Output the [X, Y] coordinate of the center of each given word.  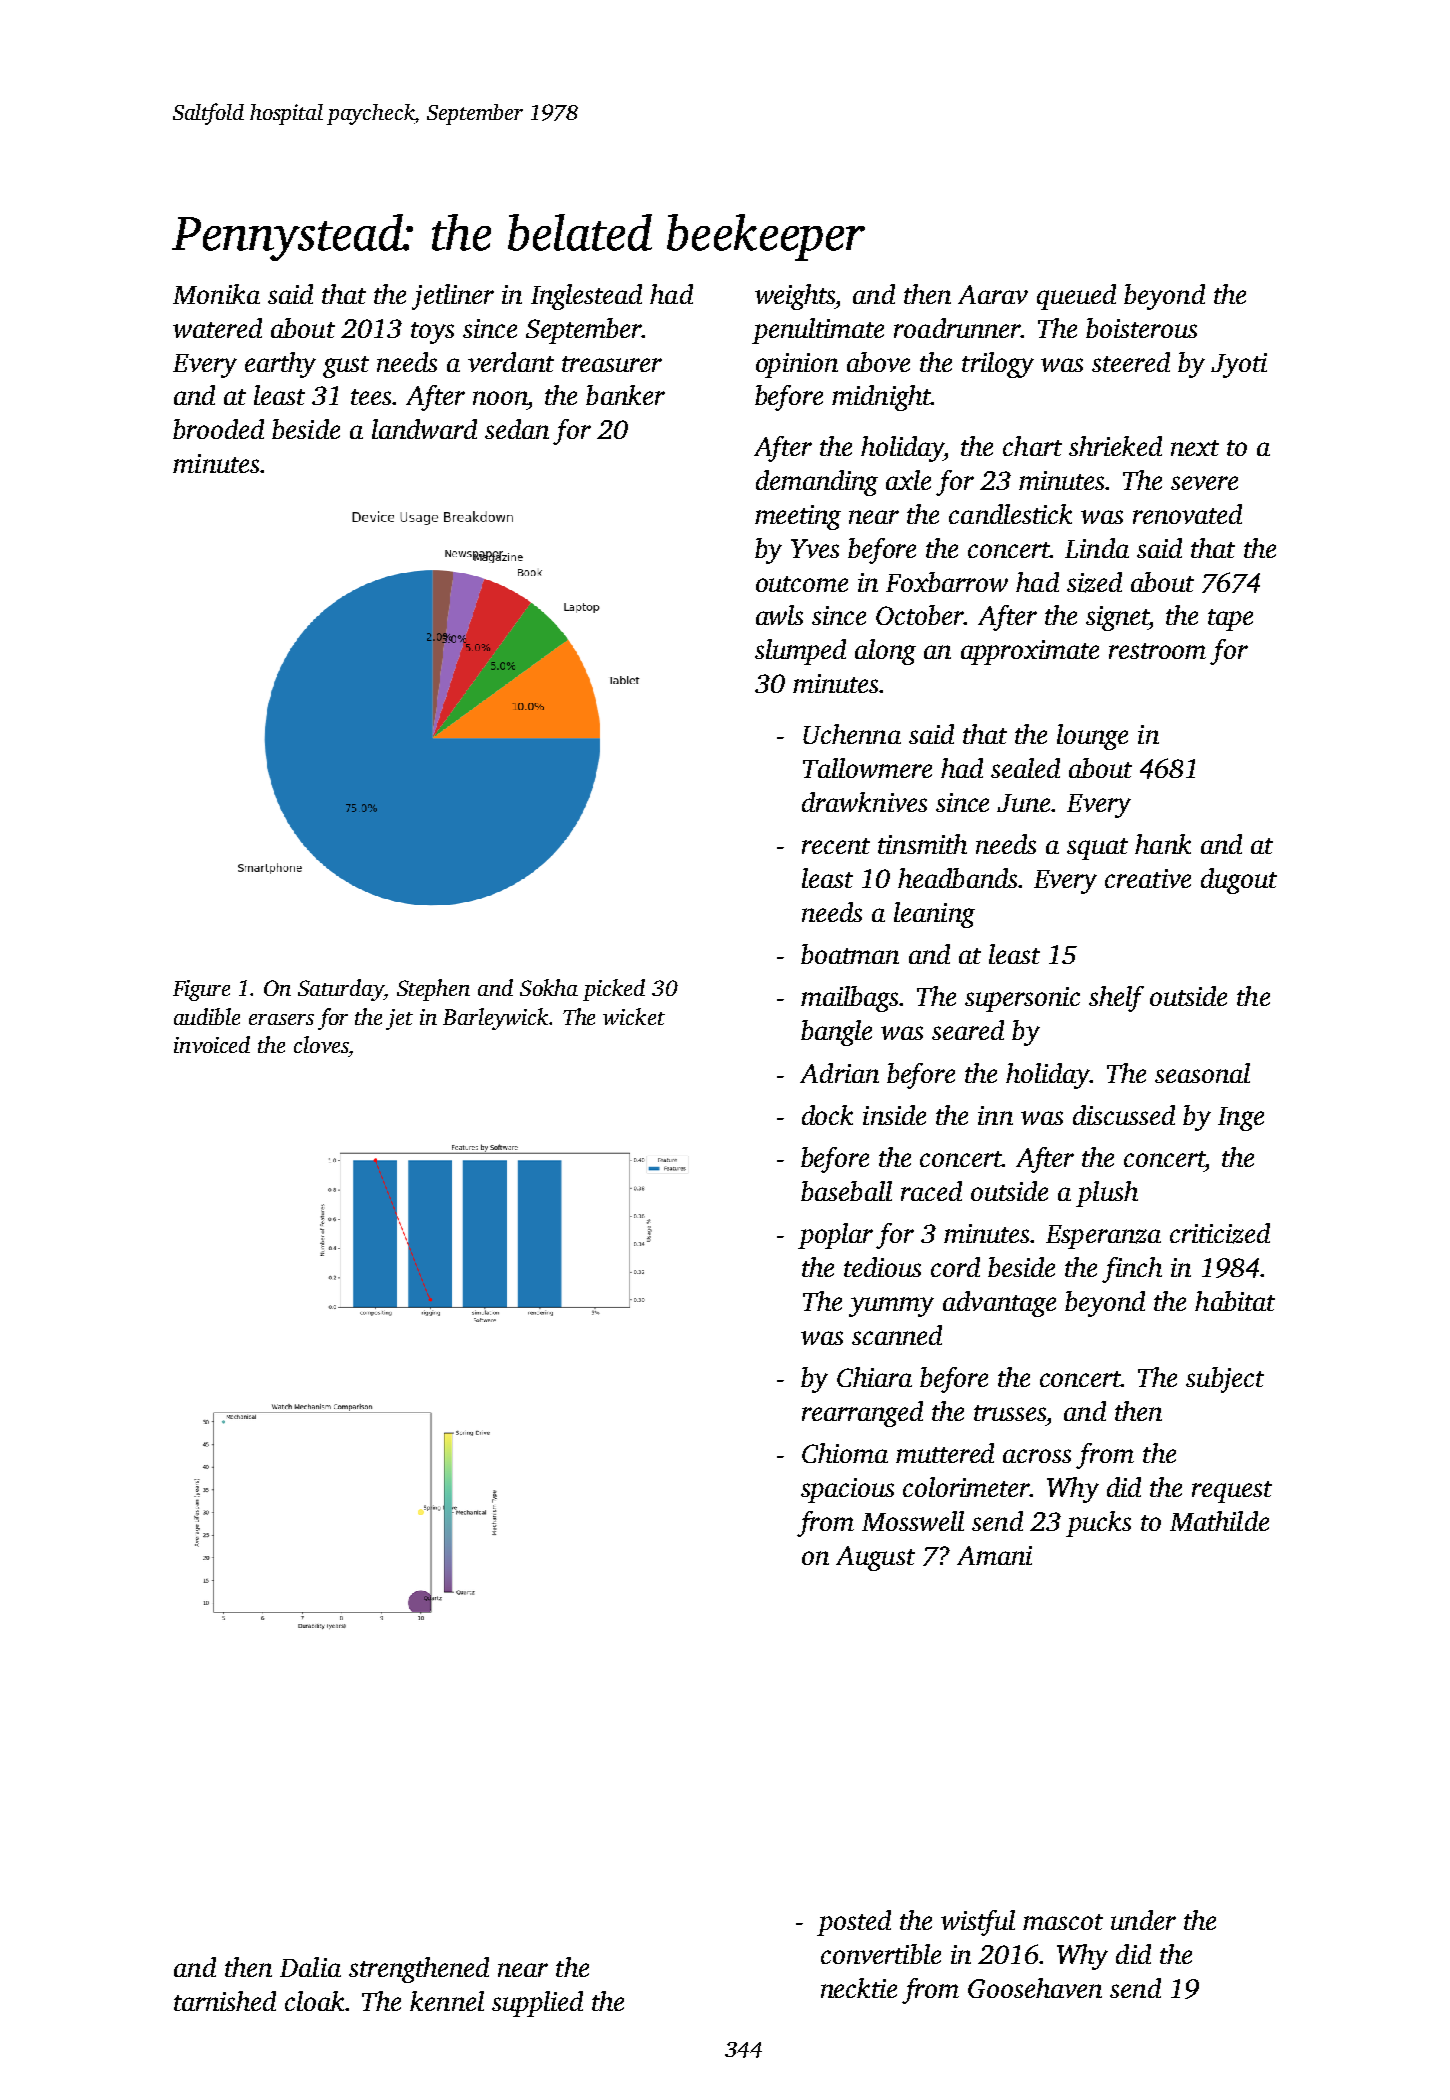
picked [614, 990]
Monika [216, 294]
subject [1225, 1380]
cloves [321, 1044]
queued [1076, 297]
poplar [835, 1236]
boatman [850, 954]
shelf [1116, 999]
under [1143, 1920]
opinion [797, 365]
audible [207, 1016]
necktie [859, 1988]
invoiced [212, 1044]
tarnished [225, 2001]
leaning [934, 915]
